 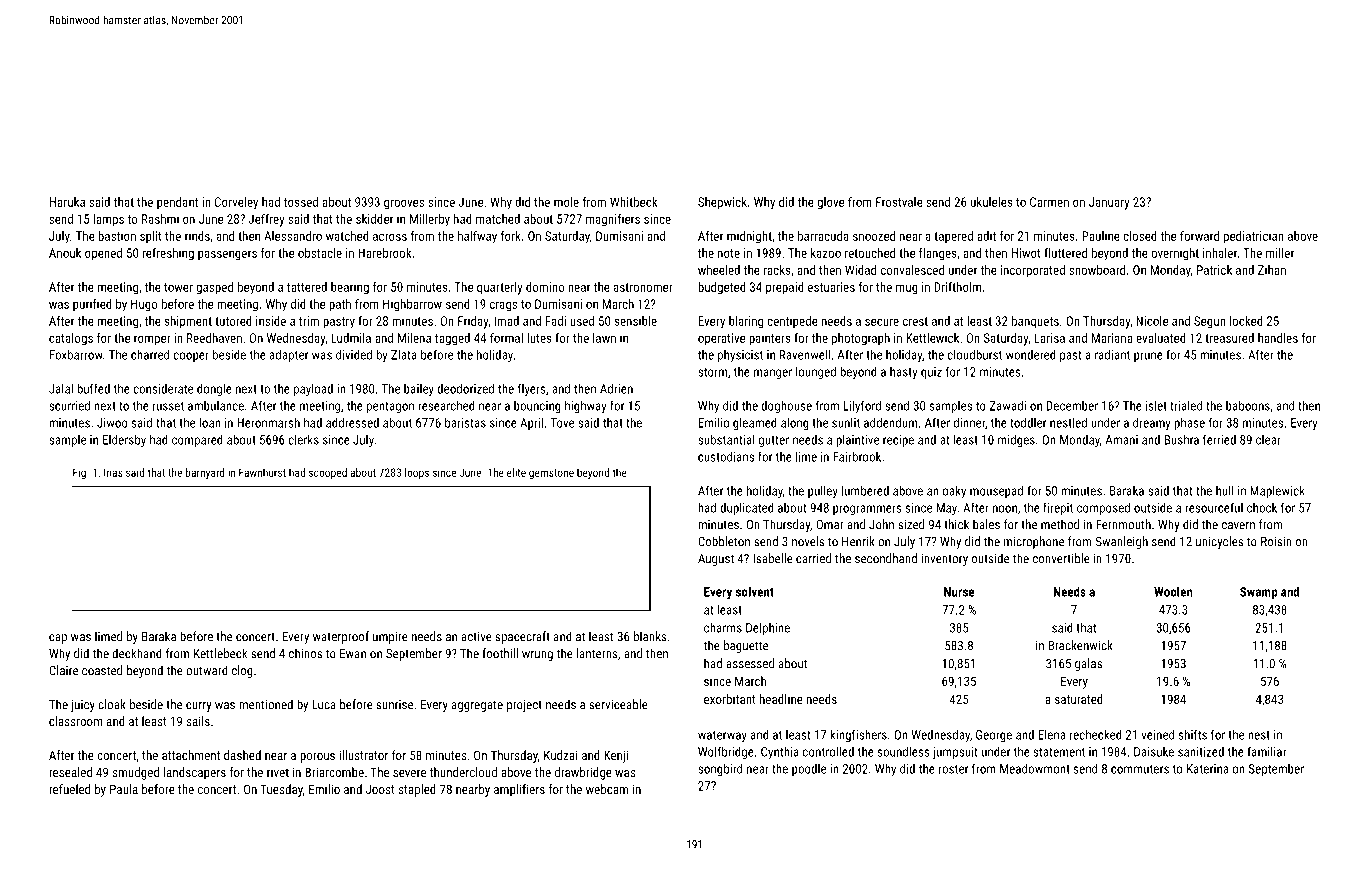 I want to click on matched, so click(x=498, y=219).
